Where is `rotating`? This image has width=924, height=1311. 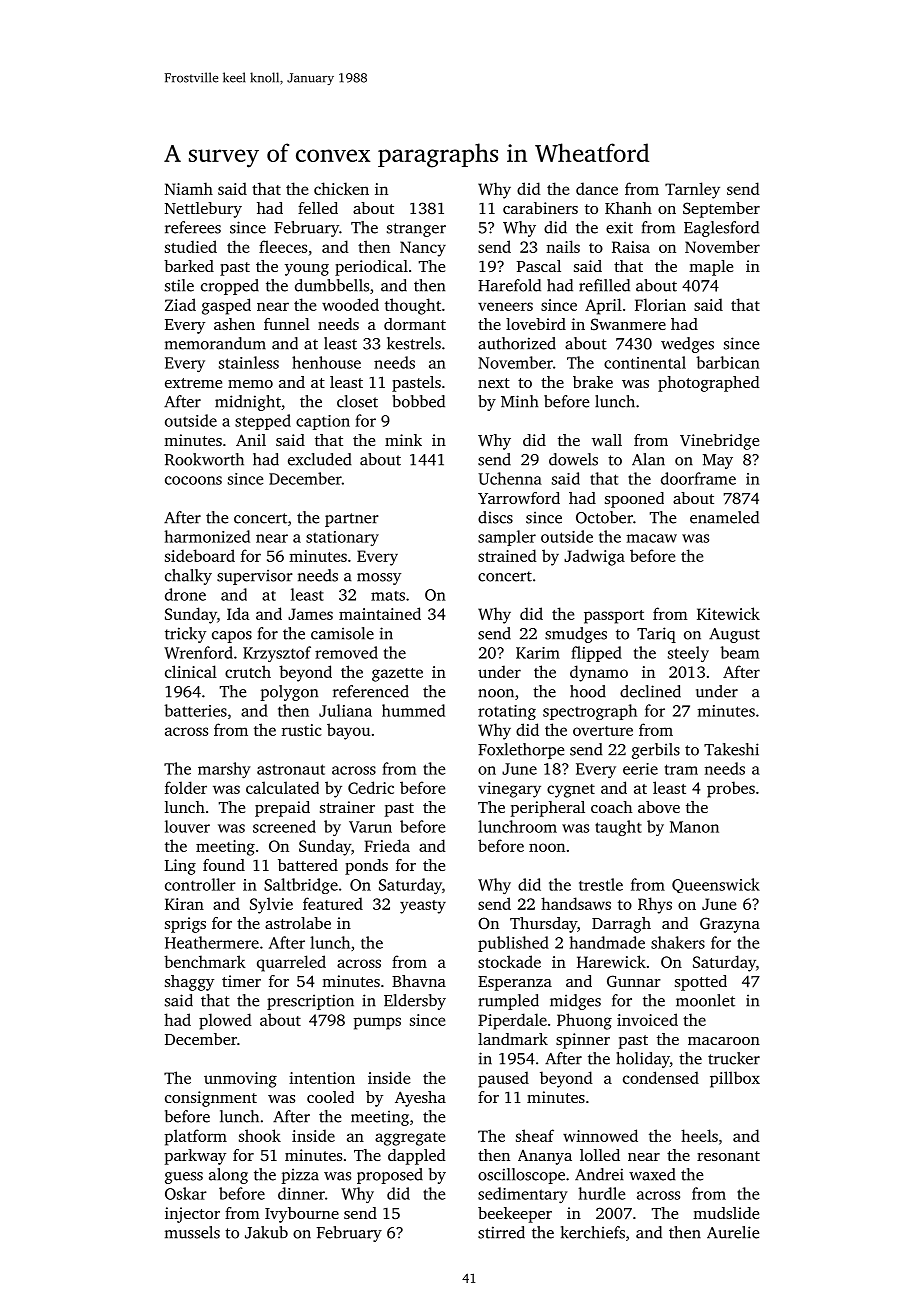 rotating is located at coordinates (507, 712).
